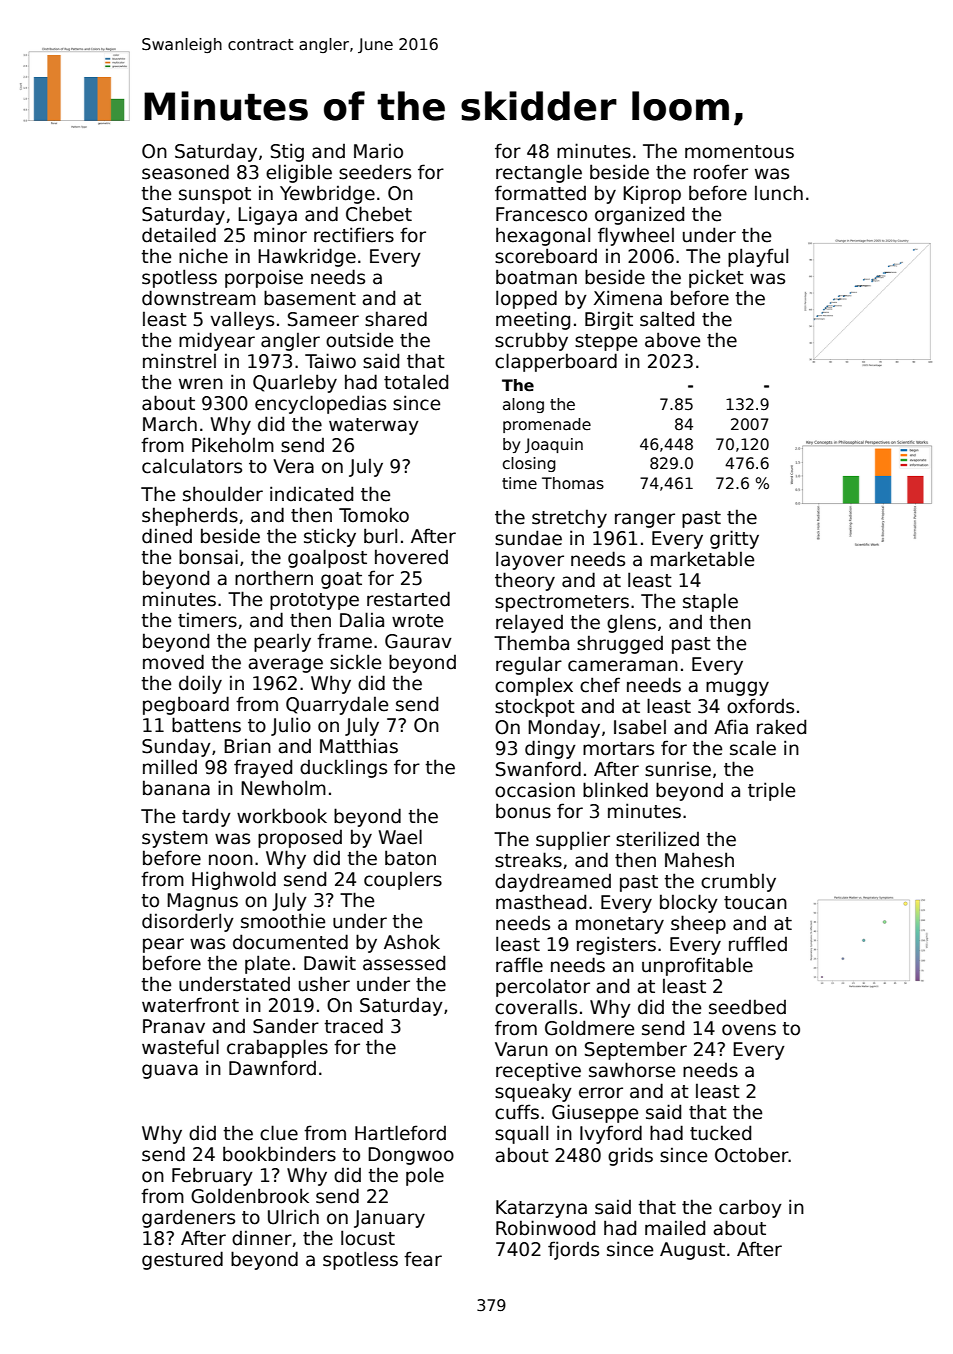  I want to click on proposed, so click(300, 839).
